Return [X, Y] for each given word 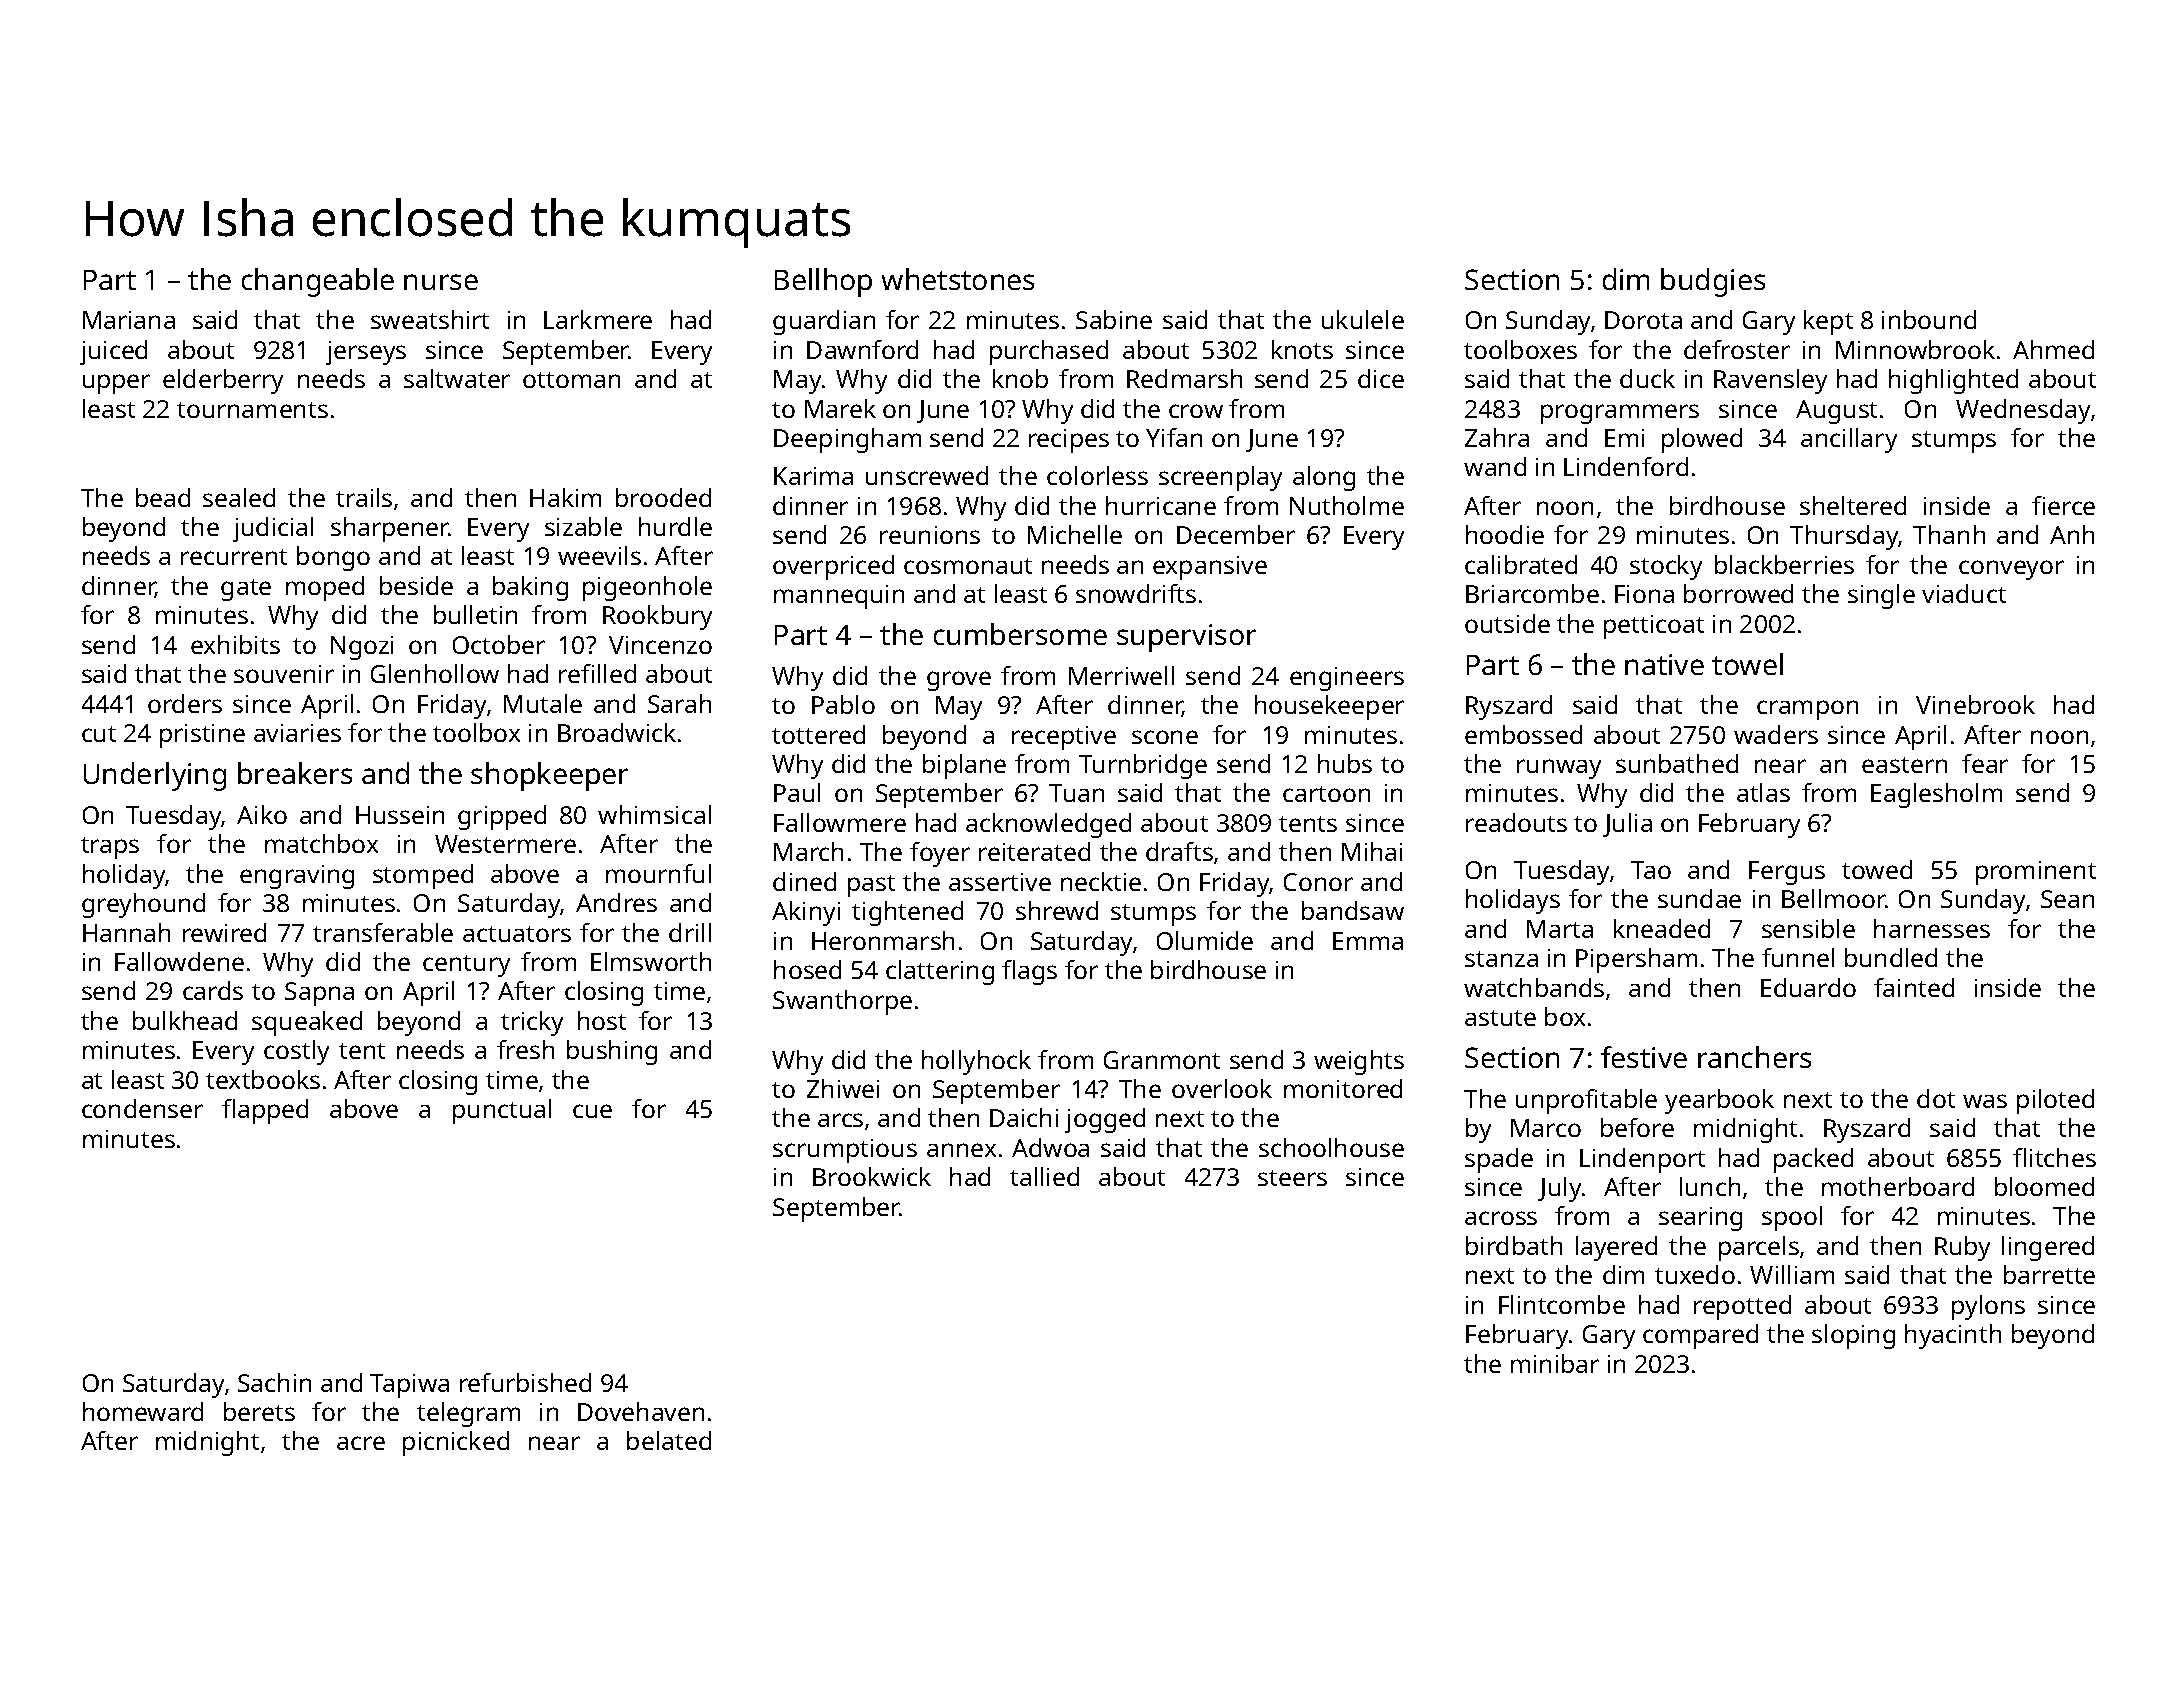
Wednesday [2023, 411]
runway [1559, 769]
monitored [1343, 1088]
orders [185, 703]
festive [1644, 1057]
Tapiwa [409, 1386]
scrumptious [845, 1151]
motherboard [1898, 1186]
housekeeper [1329, 707]
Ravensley [1770, 381]
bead [163, 497]
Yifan [1174, 437]
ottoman [571, 380]
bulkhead [185, 1020]
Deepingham [847, 440]
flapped [265, 1111]
